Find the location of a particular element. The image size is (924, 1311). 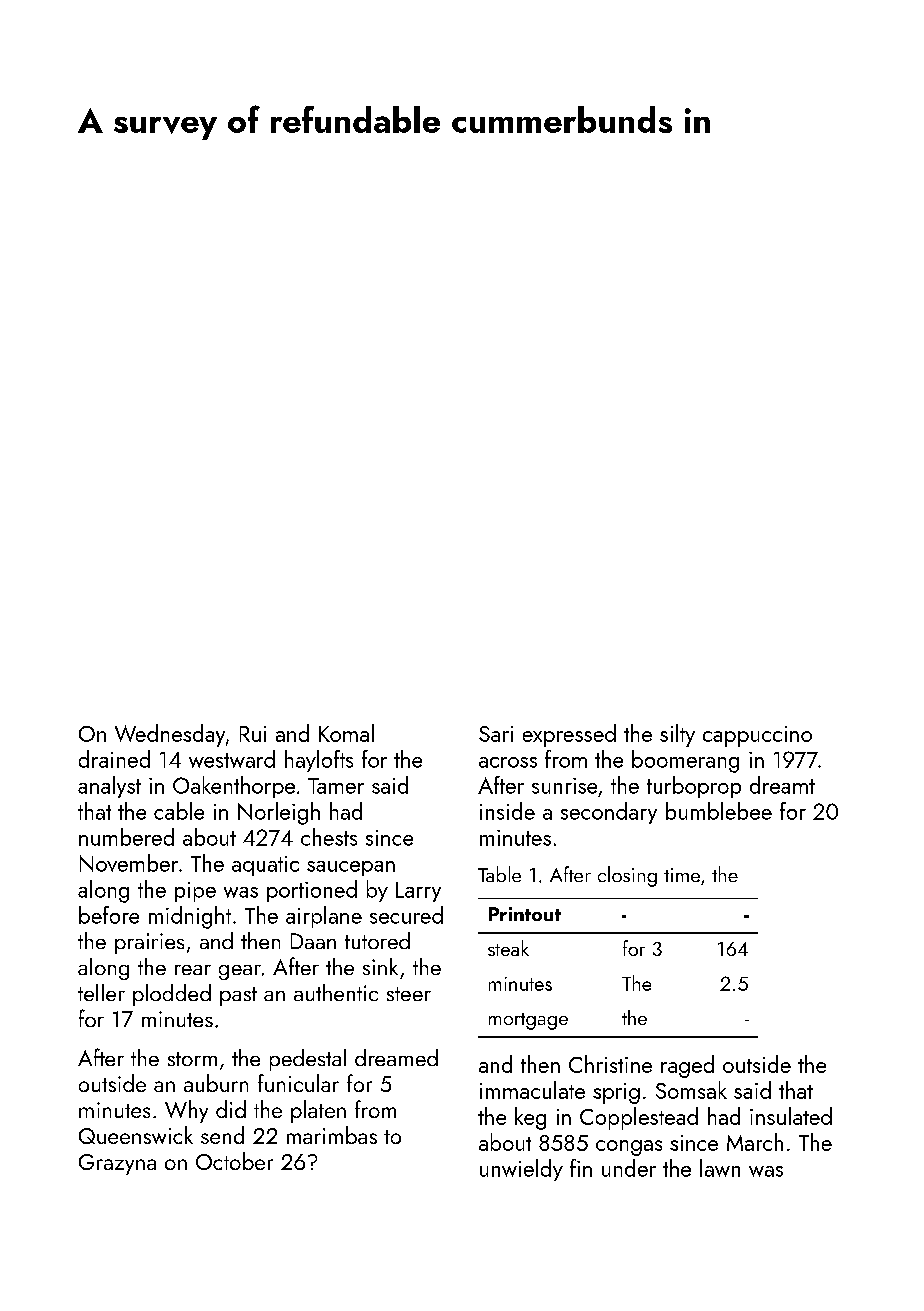

time is located at coordinates (682, 875).
